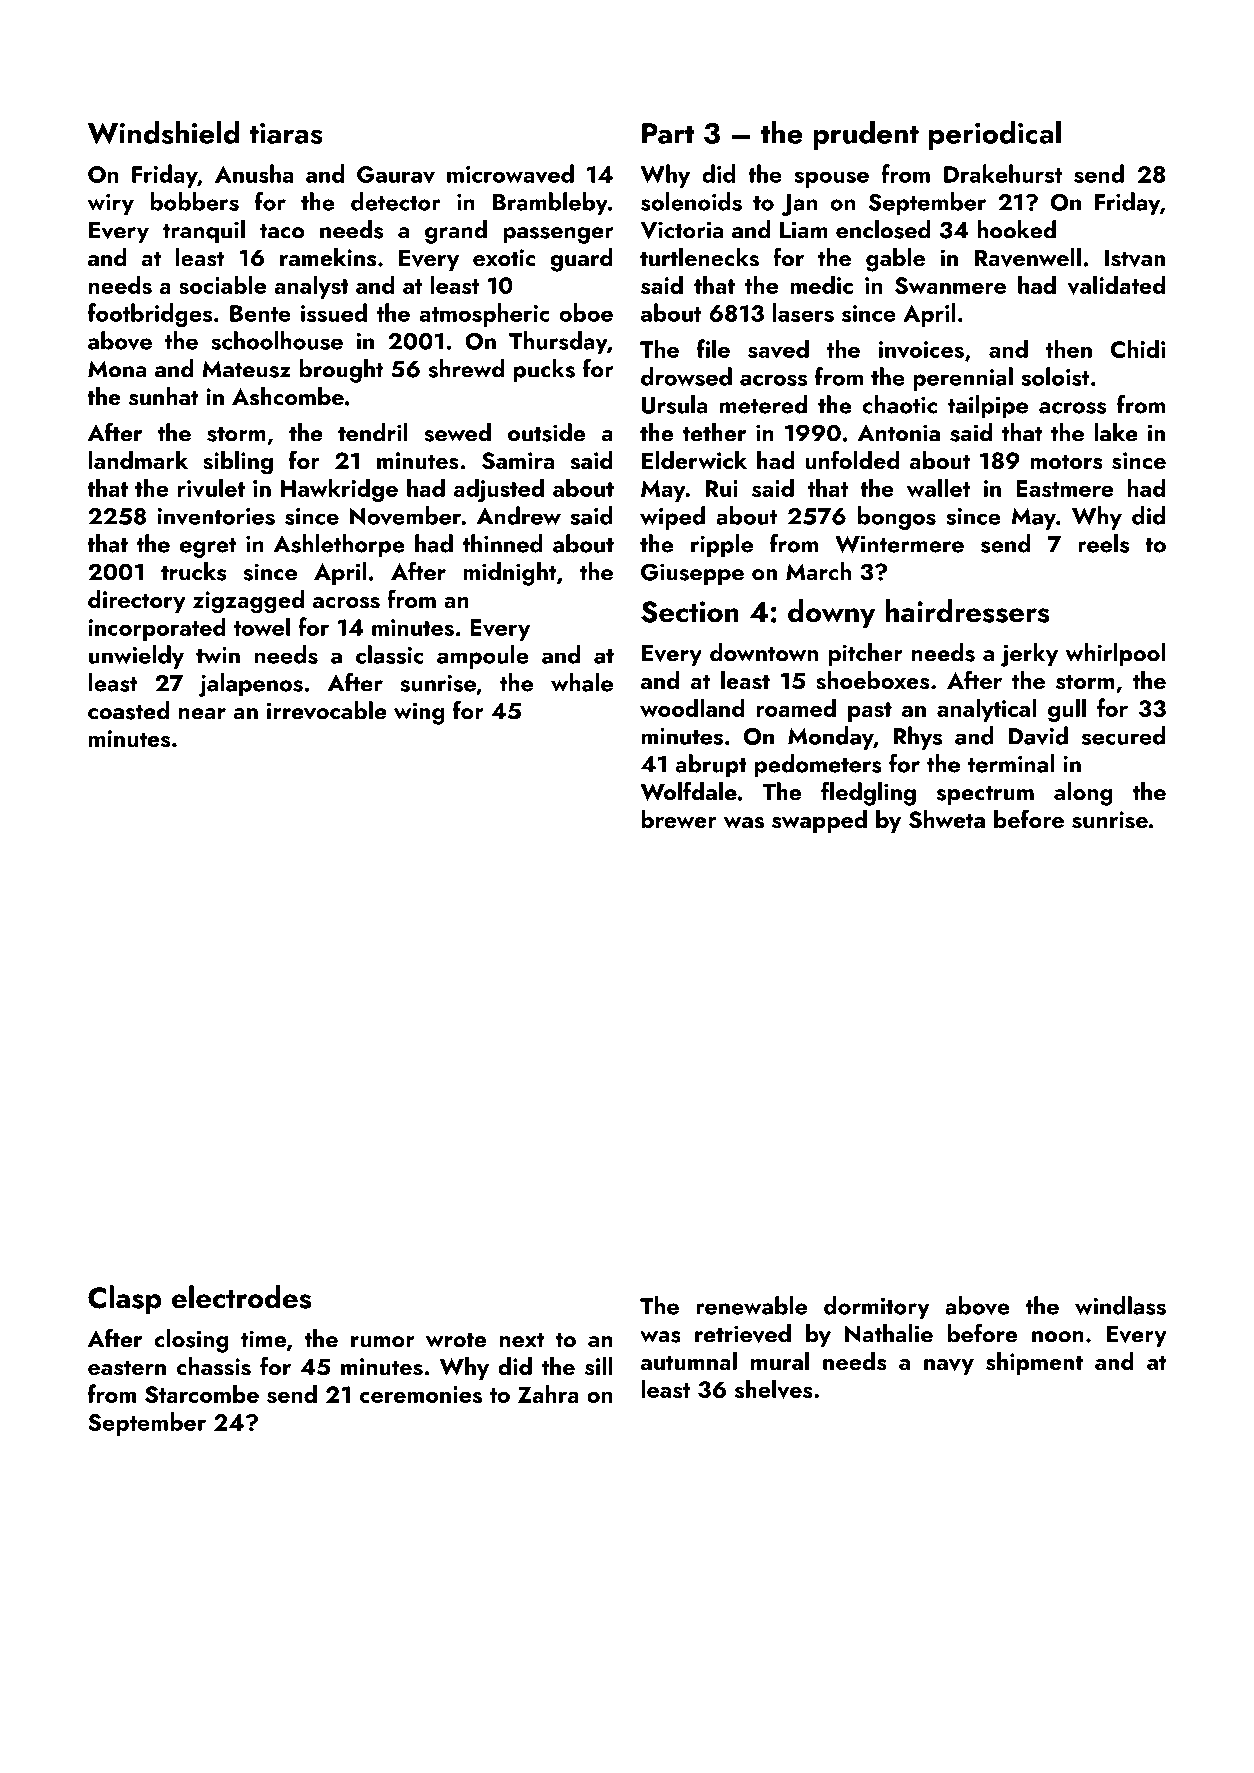 The image size is (1254, 1773). I want to click on Victoria, so click(682, 230).
